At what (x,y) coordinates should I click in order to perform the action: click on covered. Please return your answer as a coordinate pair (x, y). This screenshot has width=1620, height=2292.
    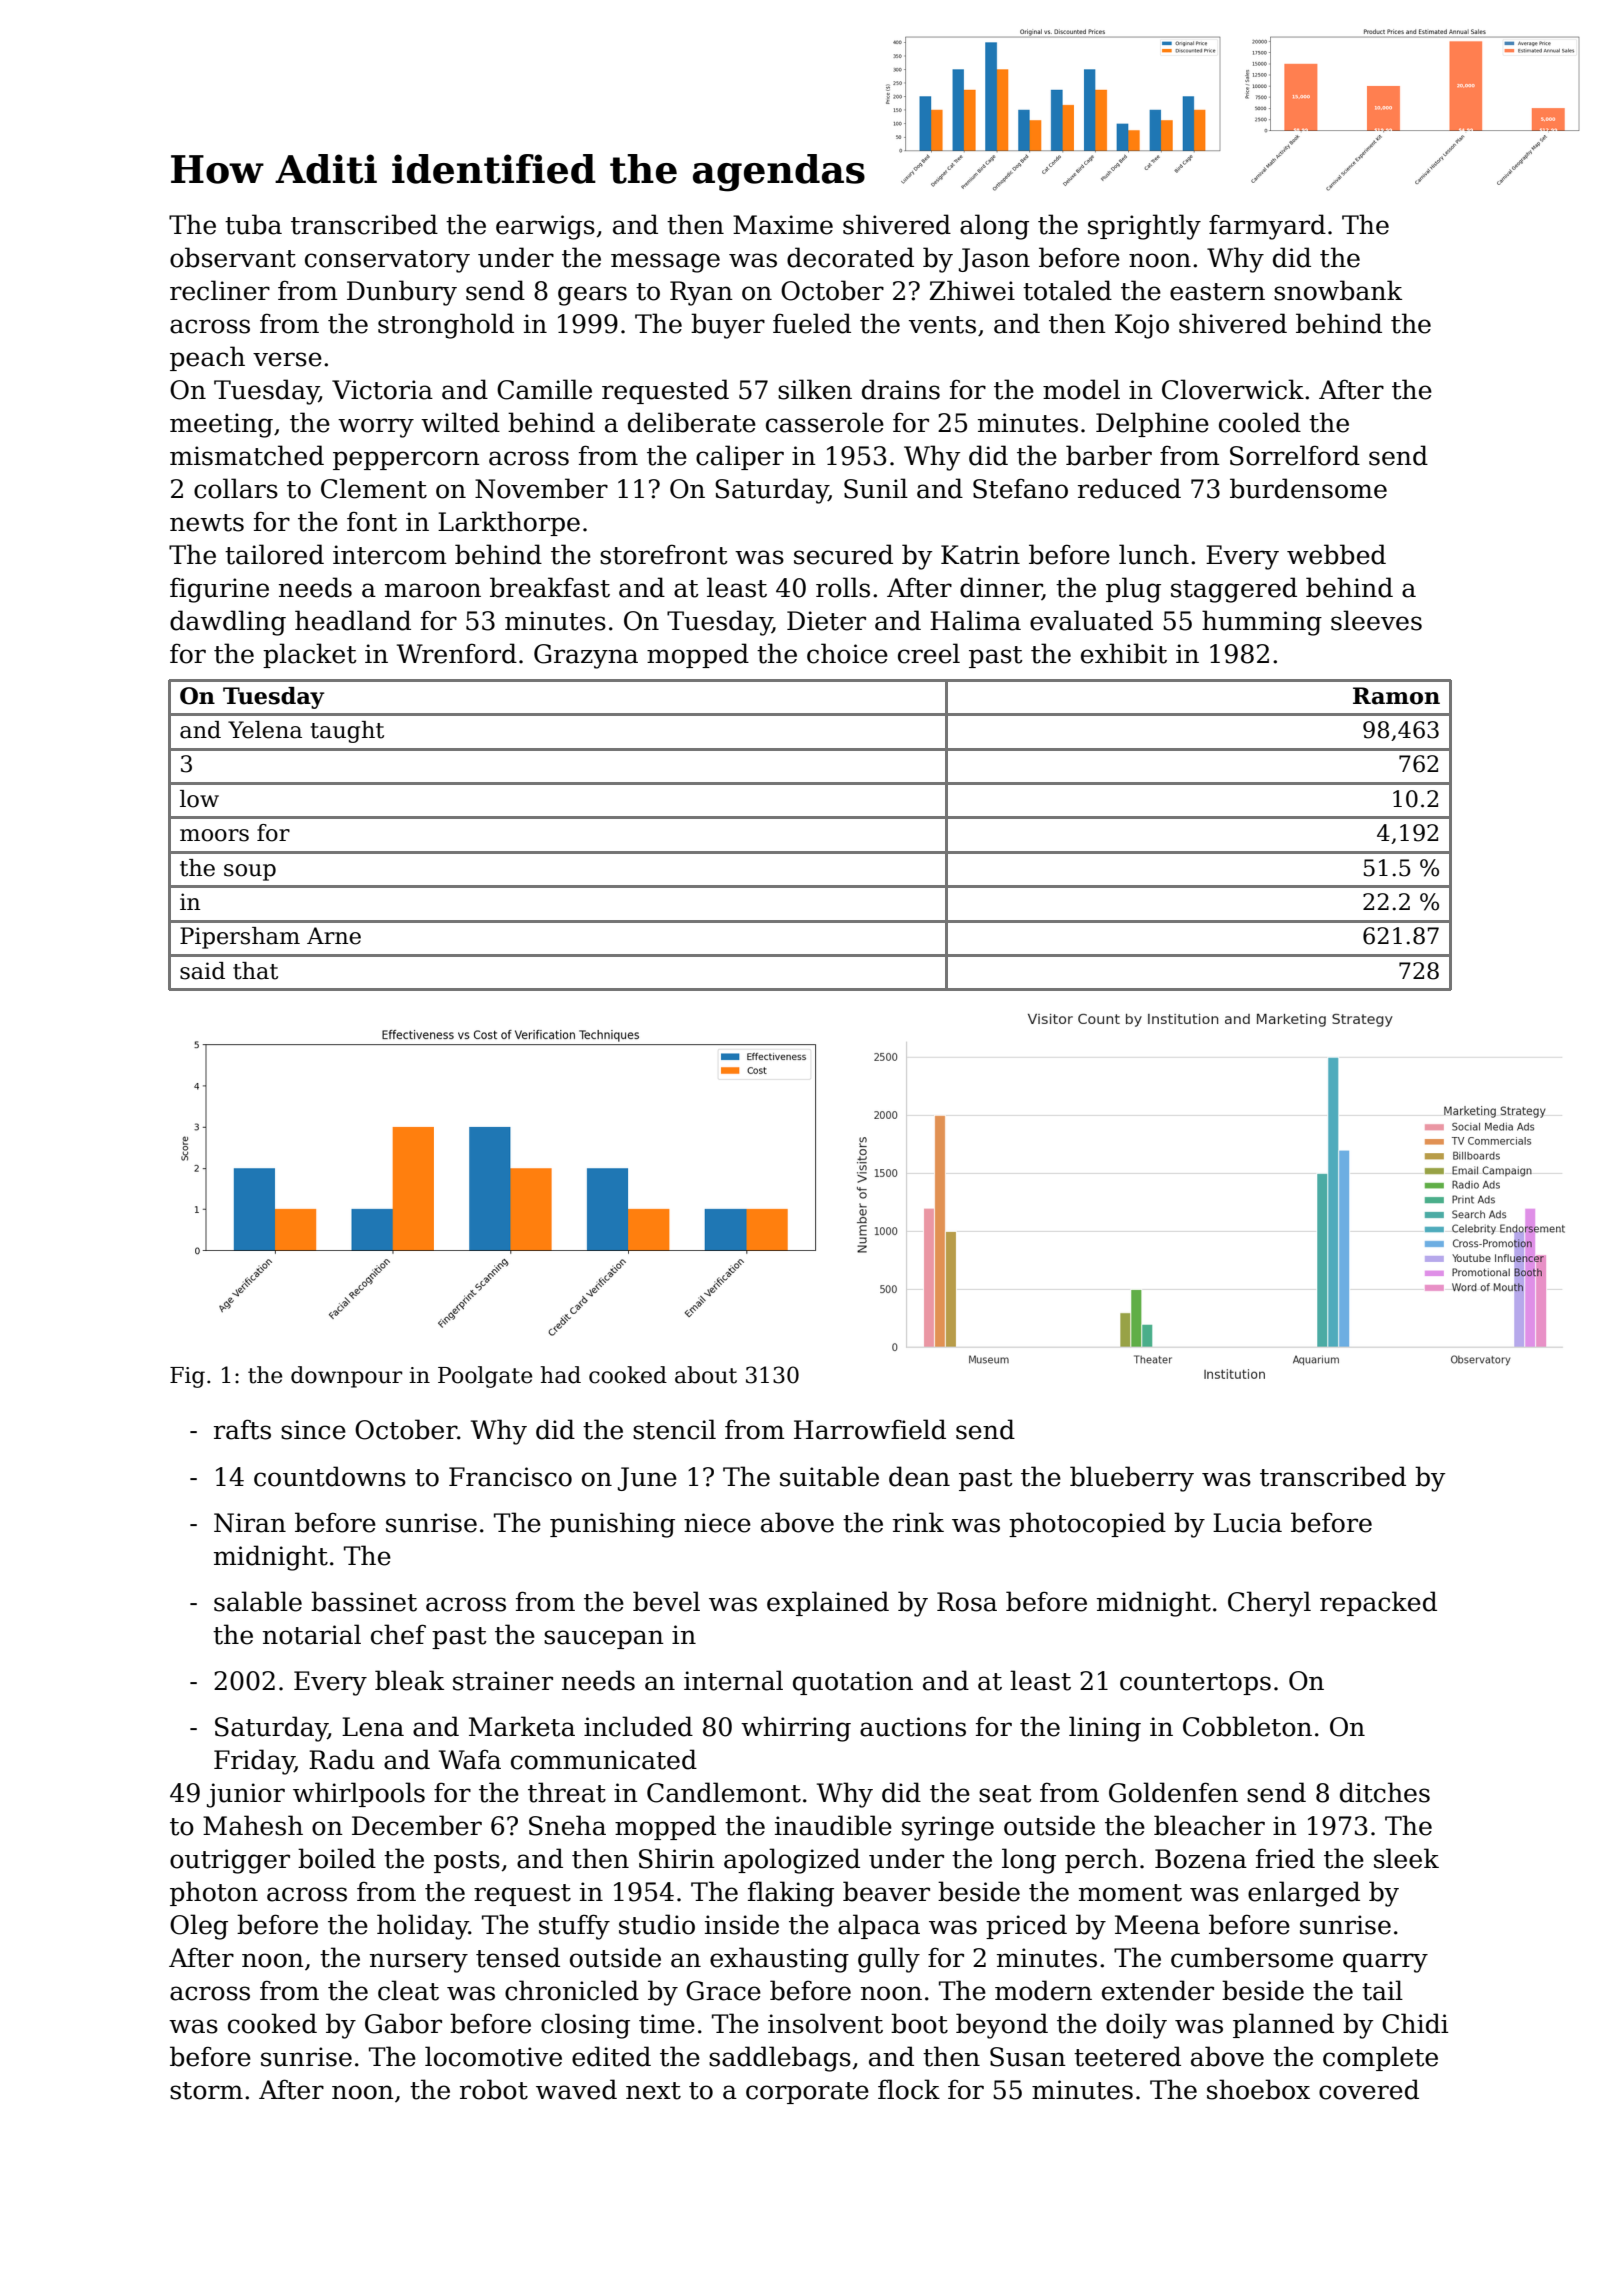
    Looking at the image, I should click on (1369, 2089).
